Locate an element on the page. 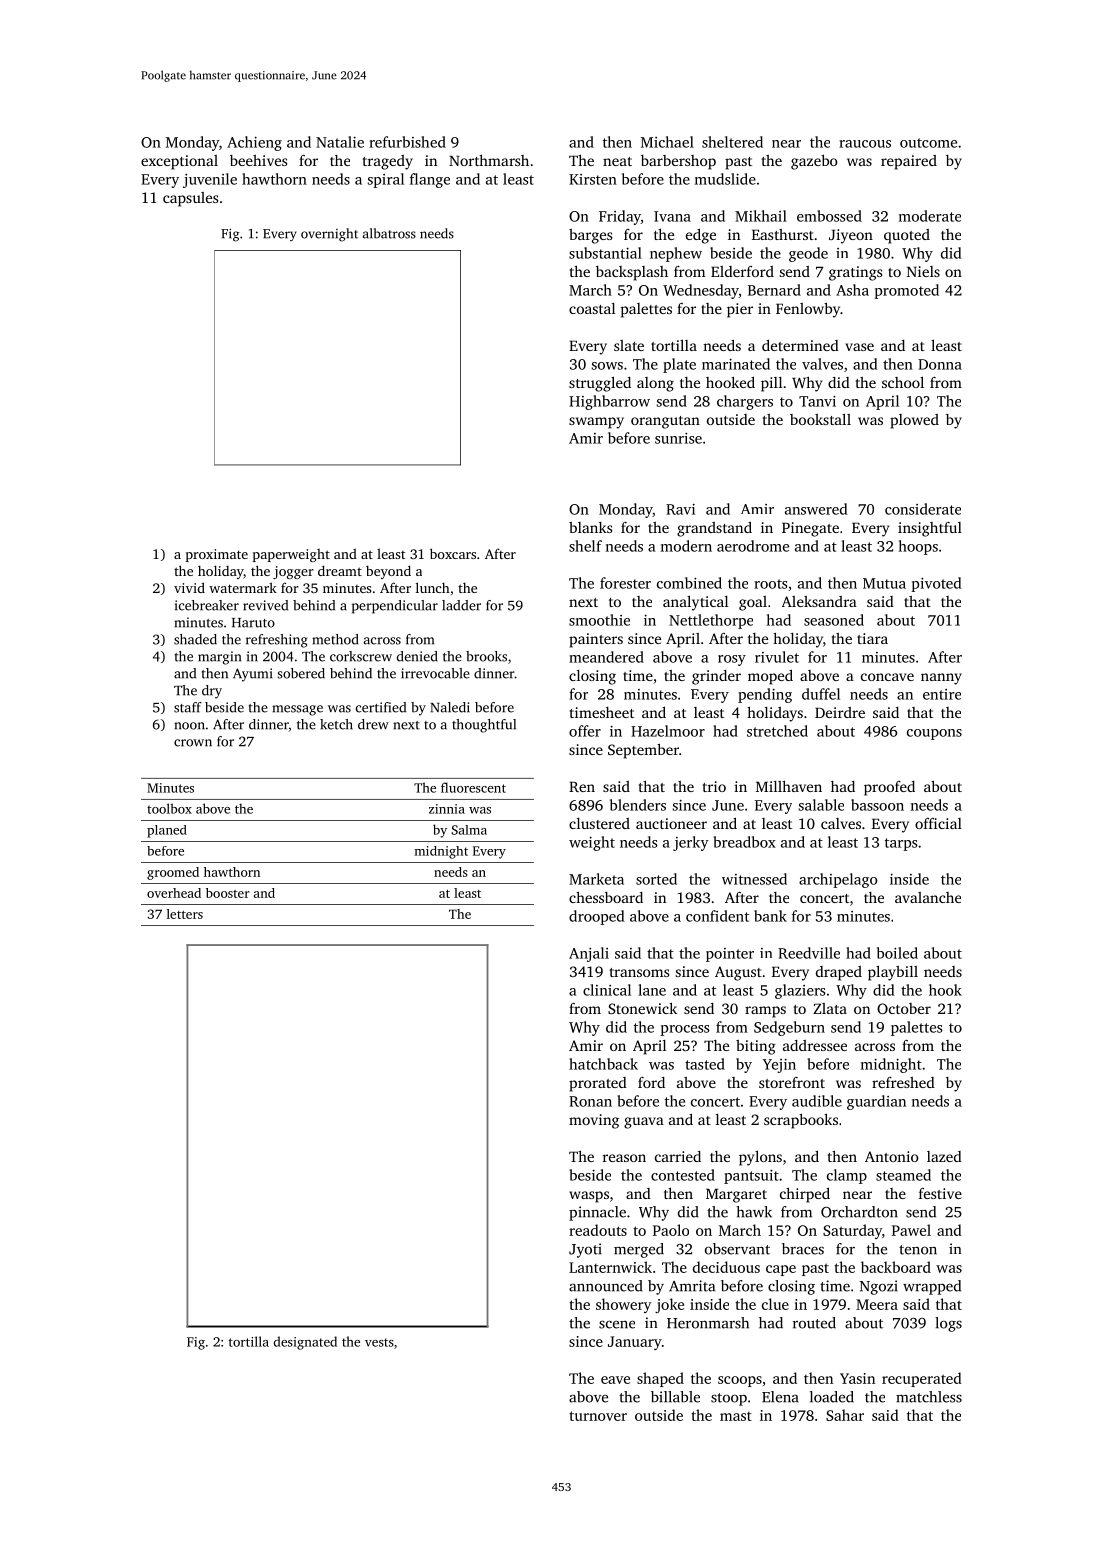 Image resolution: width=1103 pixels, height=1560 pixels. aerodrome is located at coordinates (753, 546).
